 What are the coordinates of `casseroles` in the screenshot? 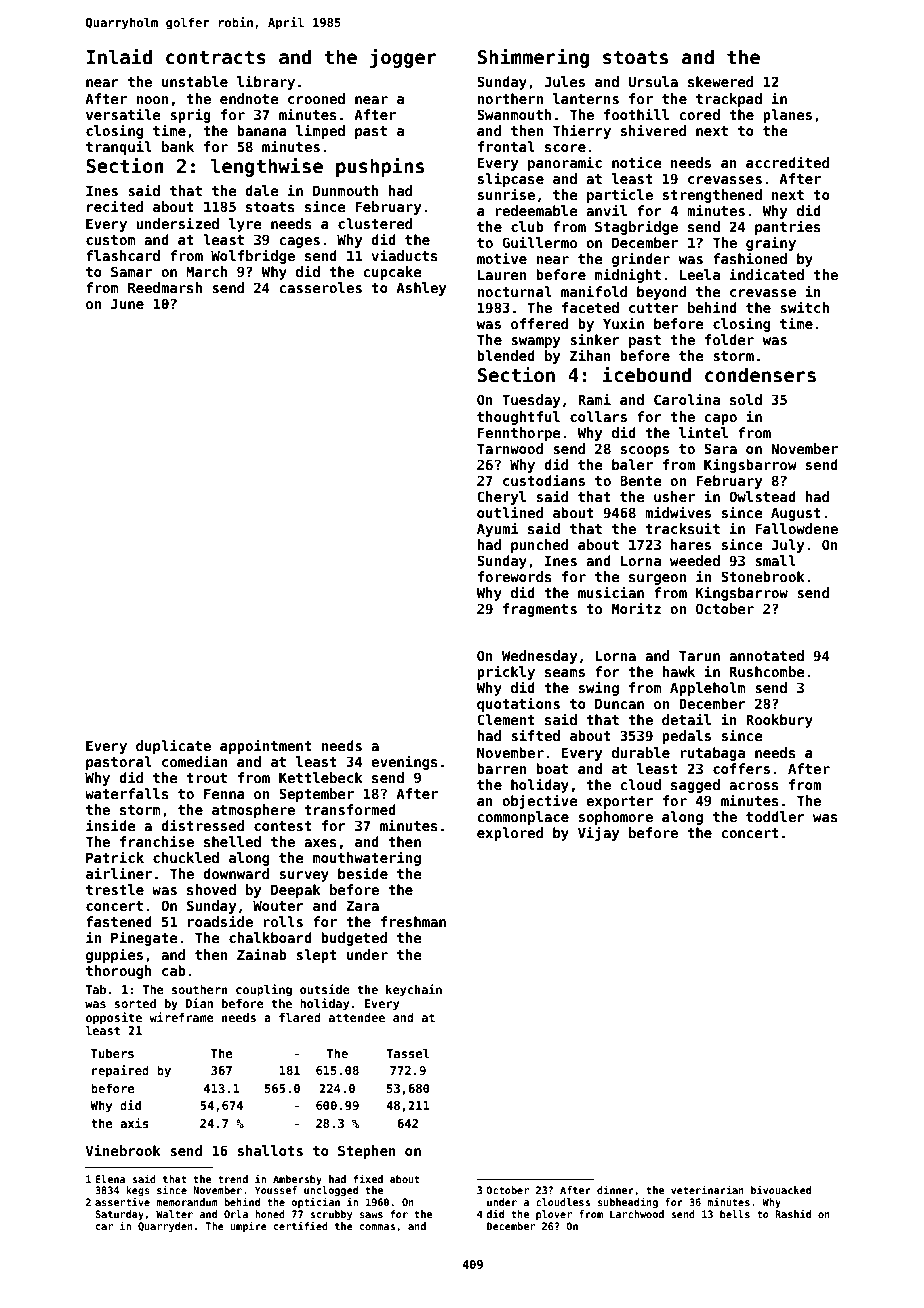 It's located at (320, 287).
